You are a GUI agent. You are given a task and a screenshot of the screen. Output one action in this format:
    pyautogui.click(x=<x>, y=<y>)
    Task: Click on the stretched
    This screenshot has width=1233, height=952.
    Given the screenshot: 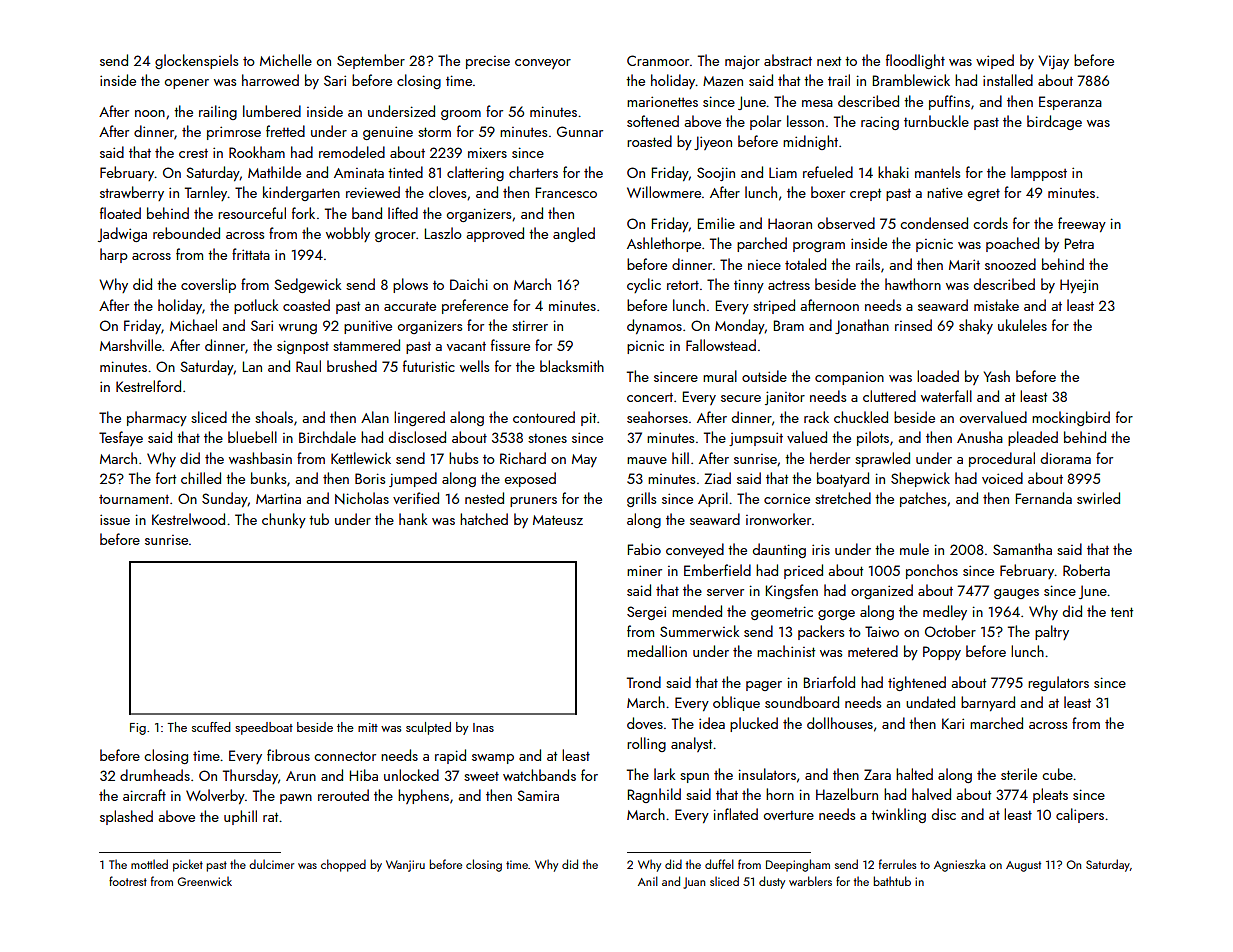 What is the action you would take?
    pyautogui.click(x=843, y=498)
